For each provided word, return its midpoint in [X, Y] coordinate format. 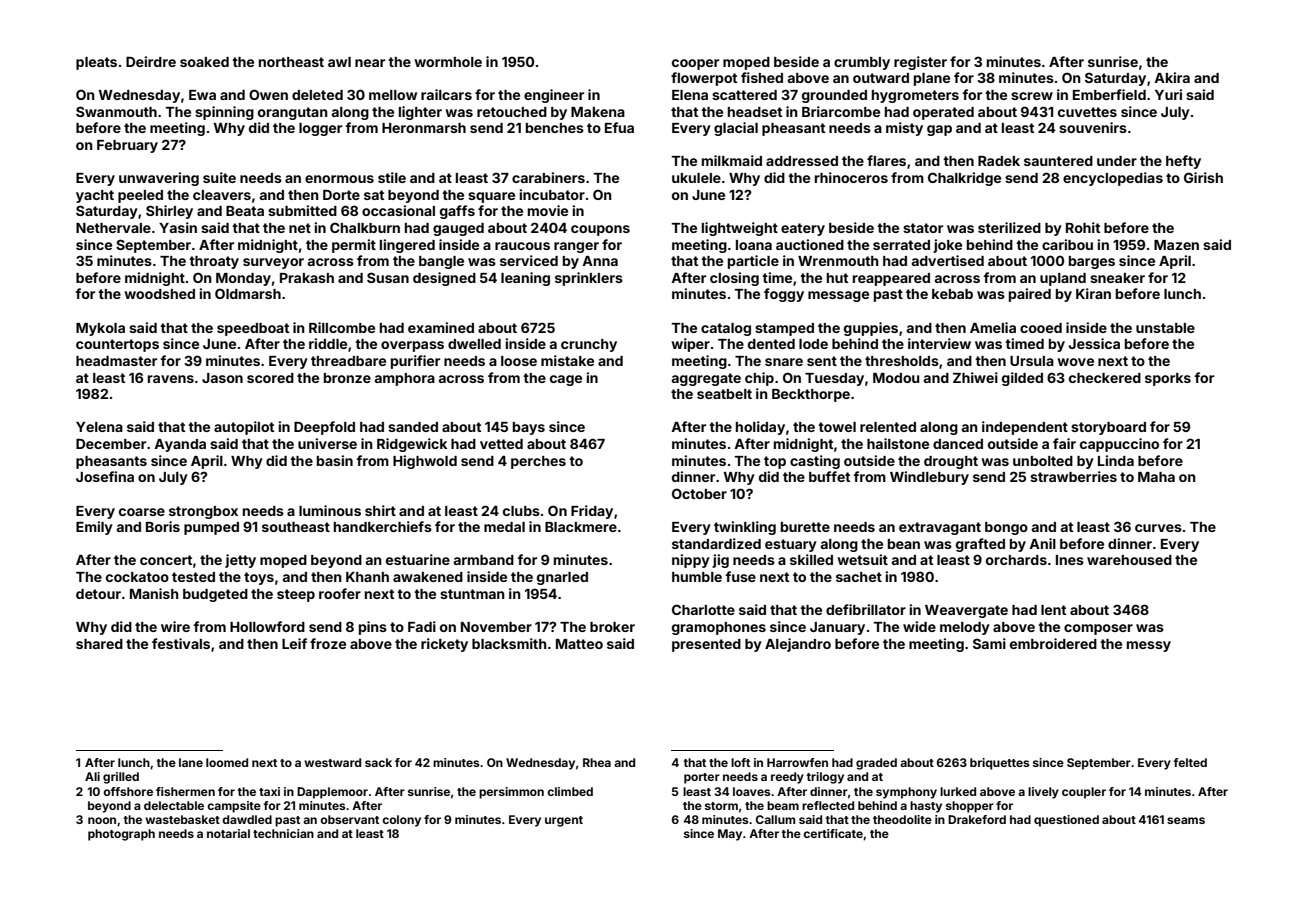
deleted [317, 95]
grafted [980, 545]
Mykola [100, 329]
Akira [1172, 77]
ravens [171, 379]
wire [175, 626]
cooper [695, 64]
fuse [740, 576]
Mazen [1176, 245]
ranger [576, 247]
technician [283, 833]
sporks [1168, 379]
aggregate [706, 379]
